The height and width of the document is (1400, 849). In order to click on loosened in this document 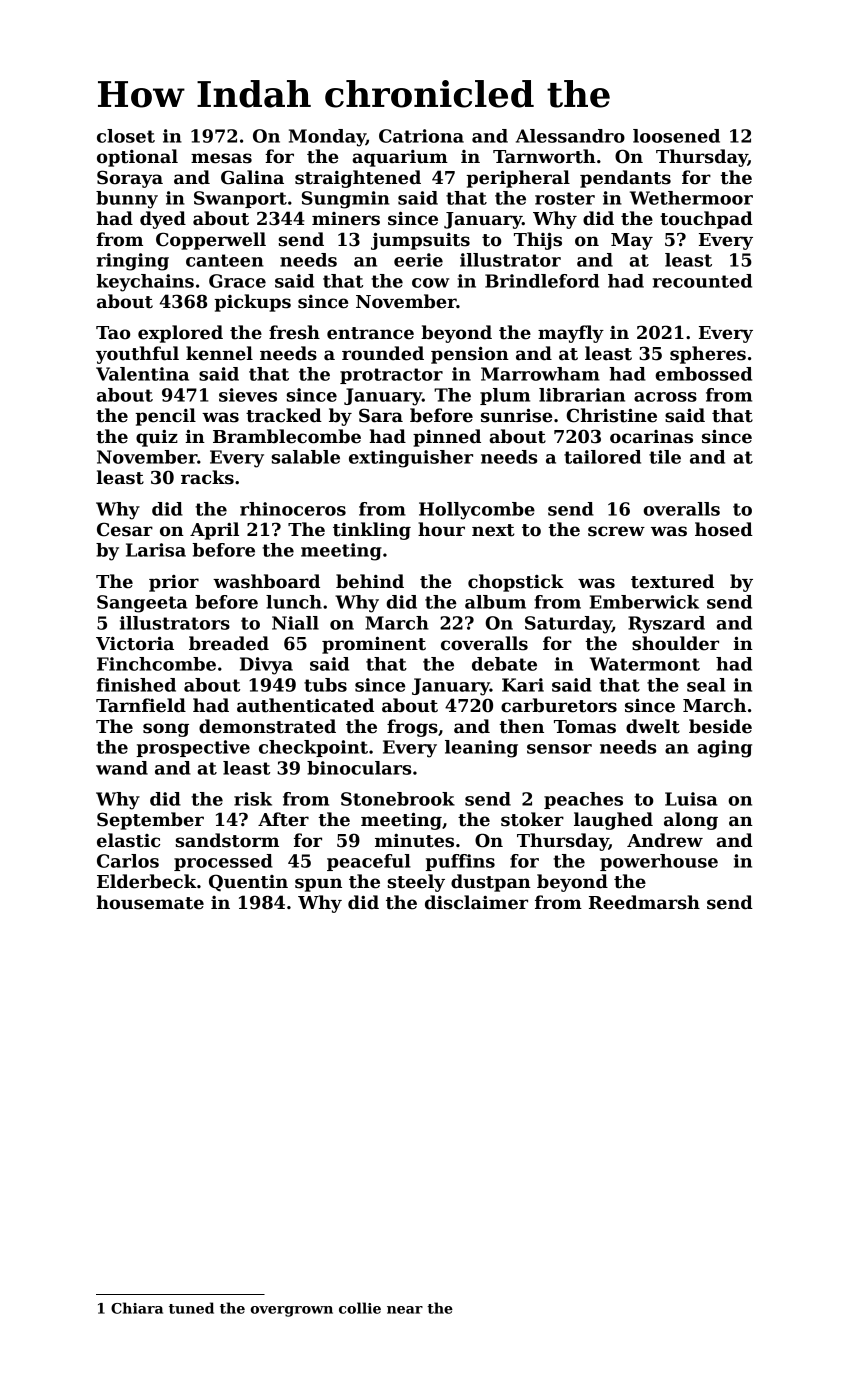, I will do `click(676, 136)`.
